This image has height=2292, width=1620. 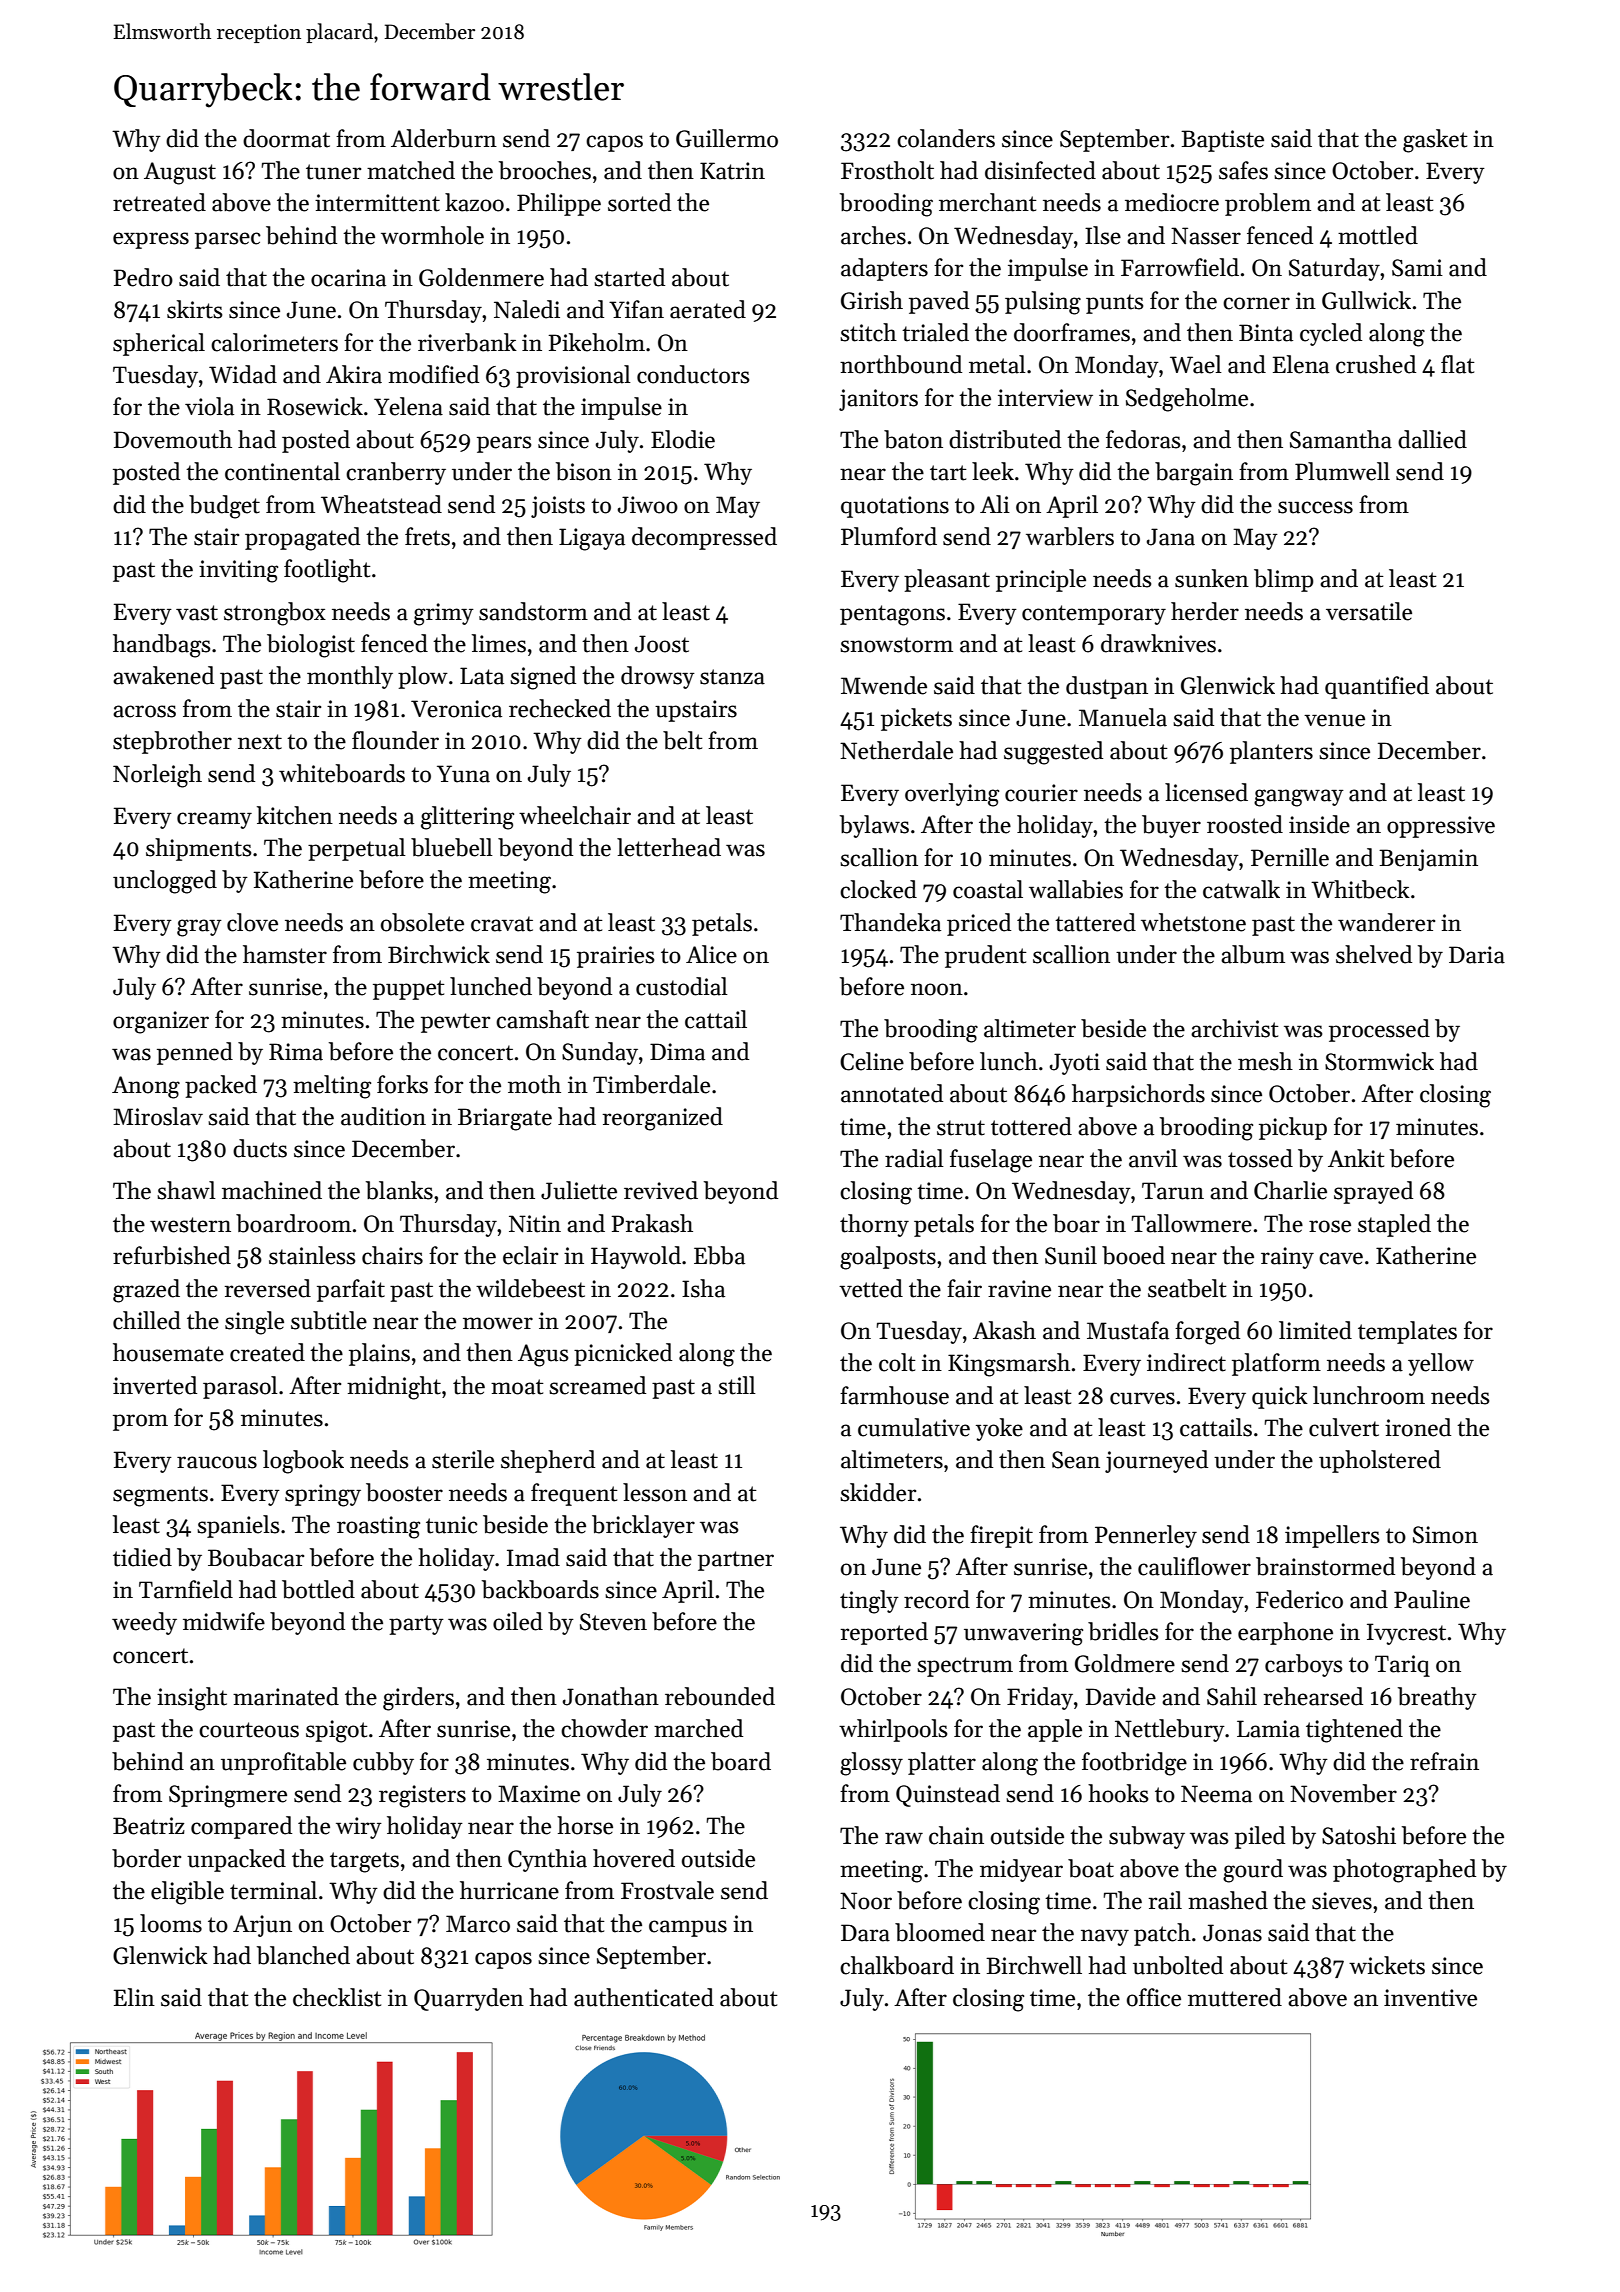 What do you see at coordinates (937, 1599) in the image?
I see `record` at bounding box center [937, 1599].
